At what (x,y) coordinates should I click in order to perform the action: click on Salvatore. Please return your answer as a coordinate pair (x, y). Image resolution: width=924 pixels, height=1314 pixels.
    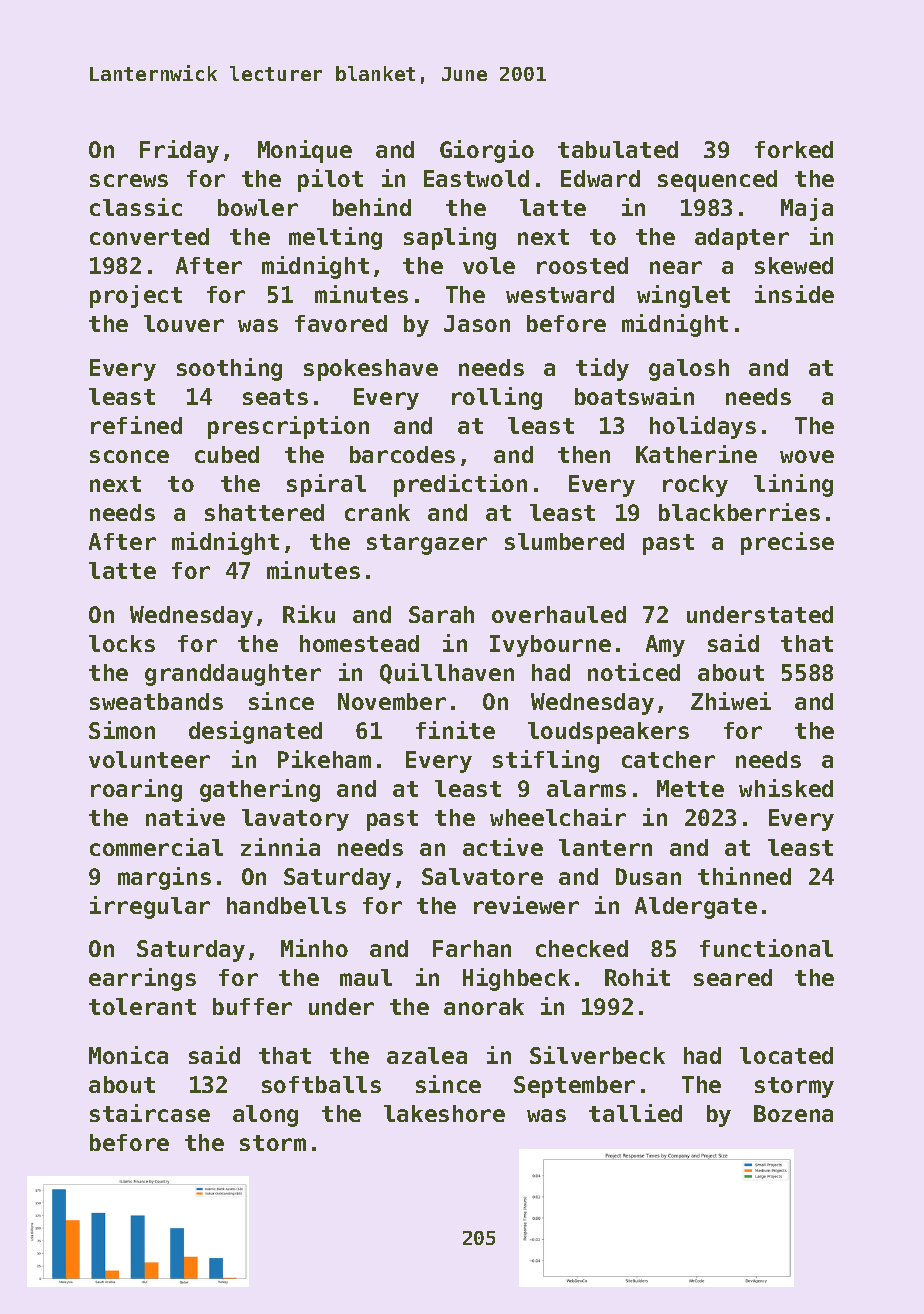
    Looking at the image, I should click on (482, 876).
